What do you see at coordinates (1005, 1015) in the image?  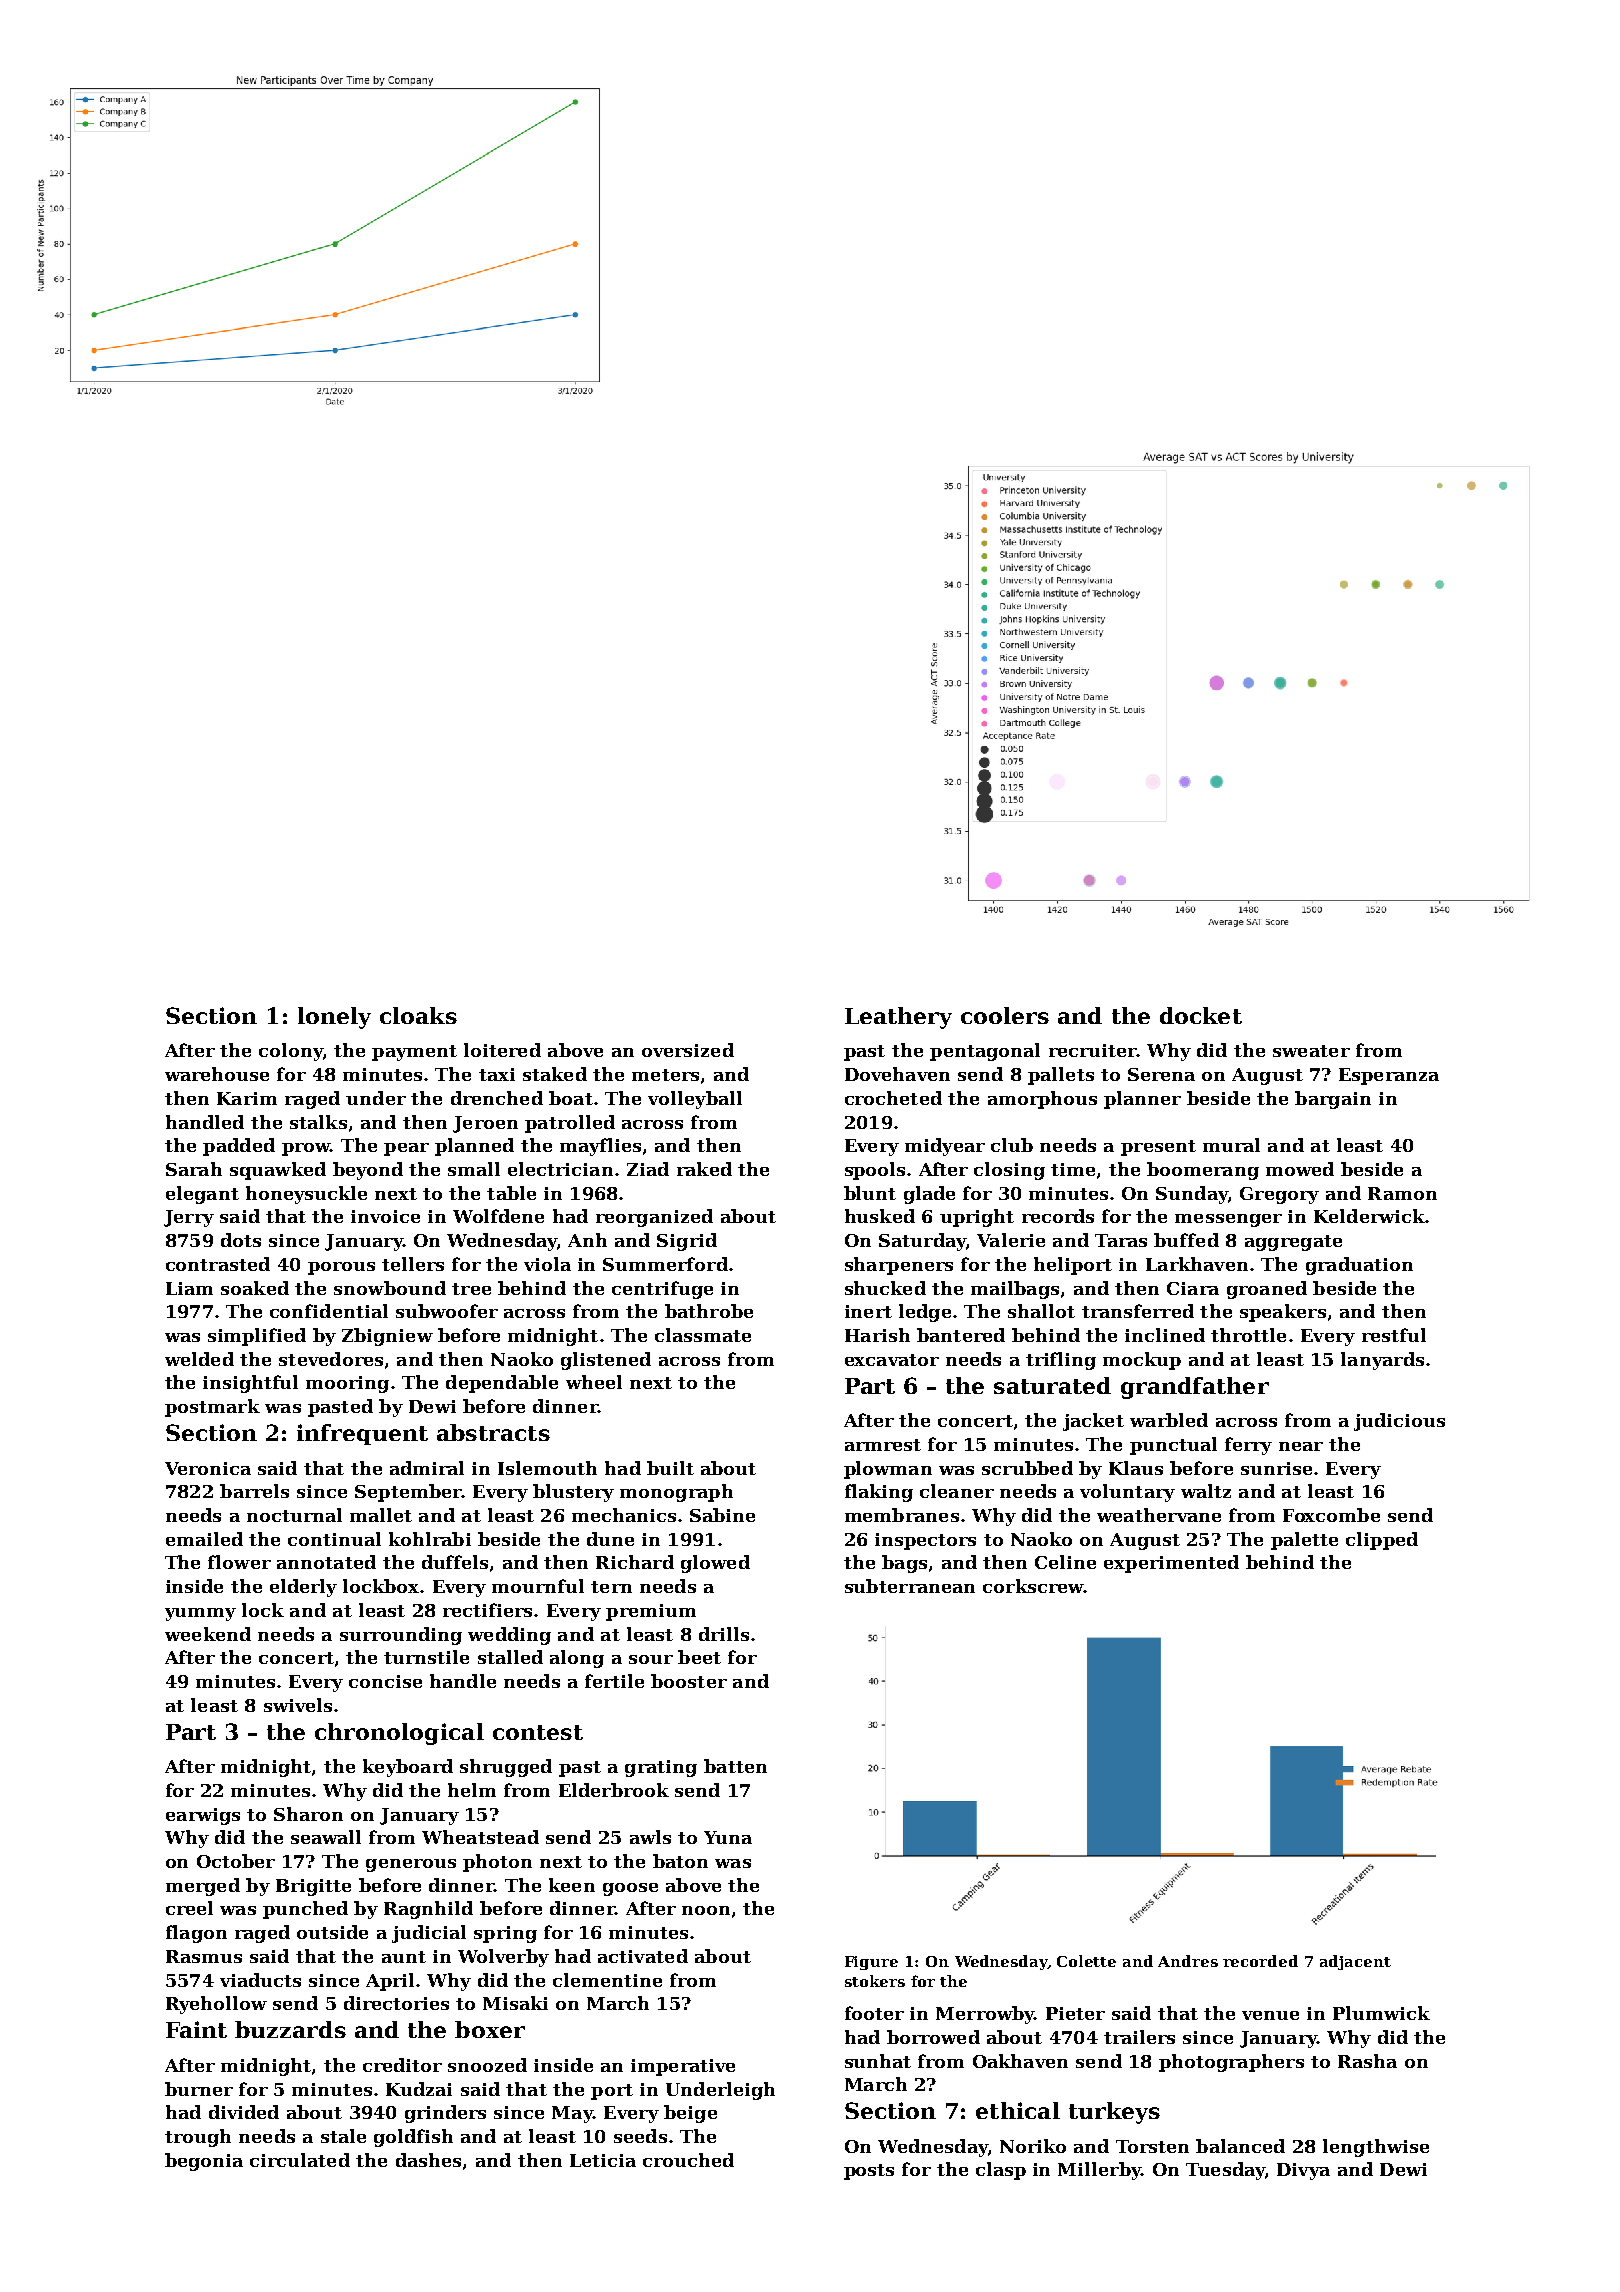 I see `coolers` at bounding box center [1005, 1015].
